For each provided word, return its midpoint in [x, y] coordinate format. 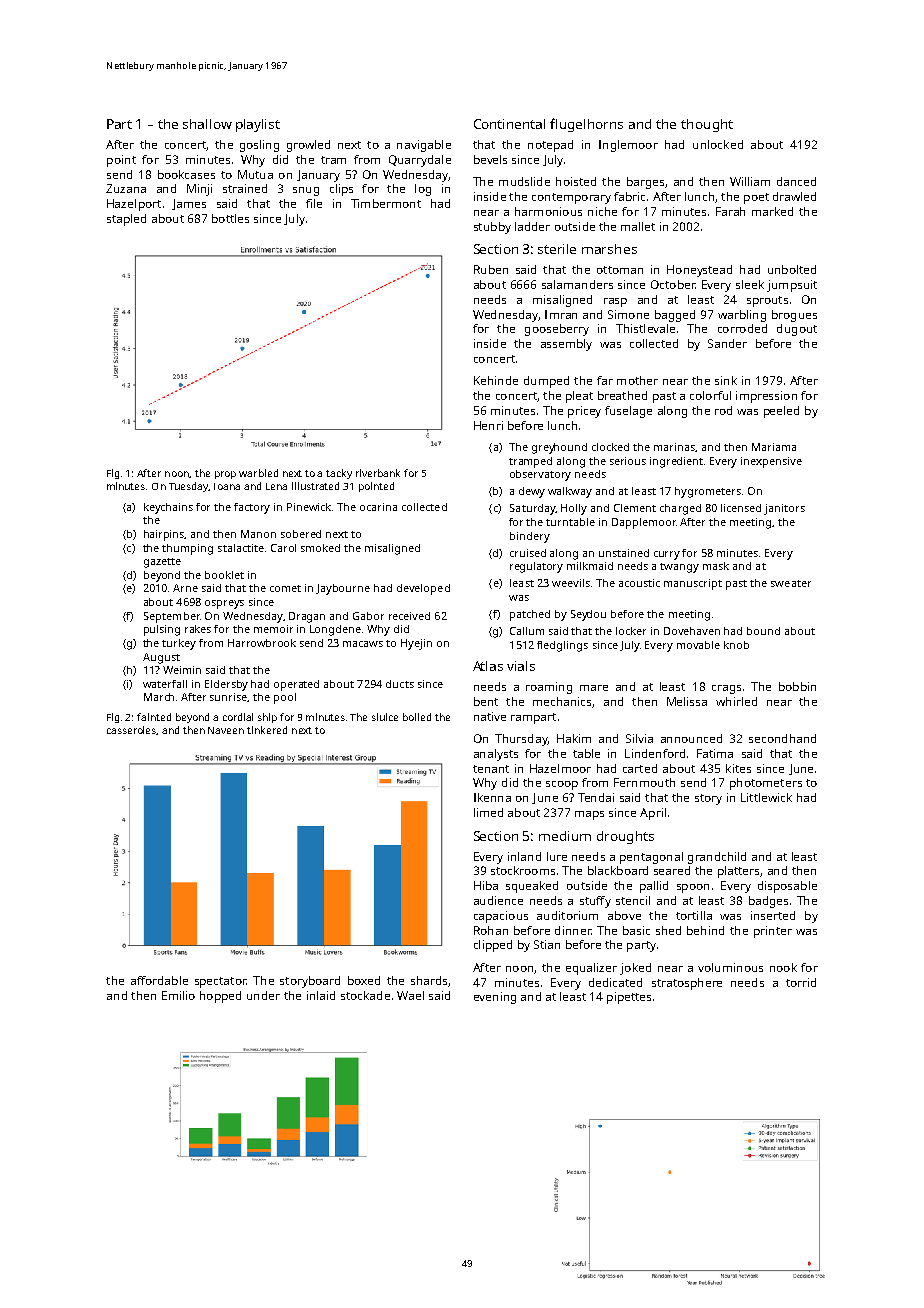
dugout [797, 330]
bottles [230, 218]
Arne [185, 588]
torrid [801, 982]
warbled [258, 473]
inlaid [321, 995]
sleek [750, 284]
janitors [784, 509]
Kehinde [496, 380]
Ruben [491, 269]
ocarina [378, 507]
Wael [410, 995]
